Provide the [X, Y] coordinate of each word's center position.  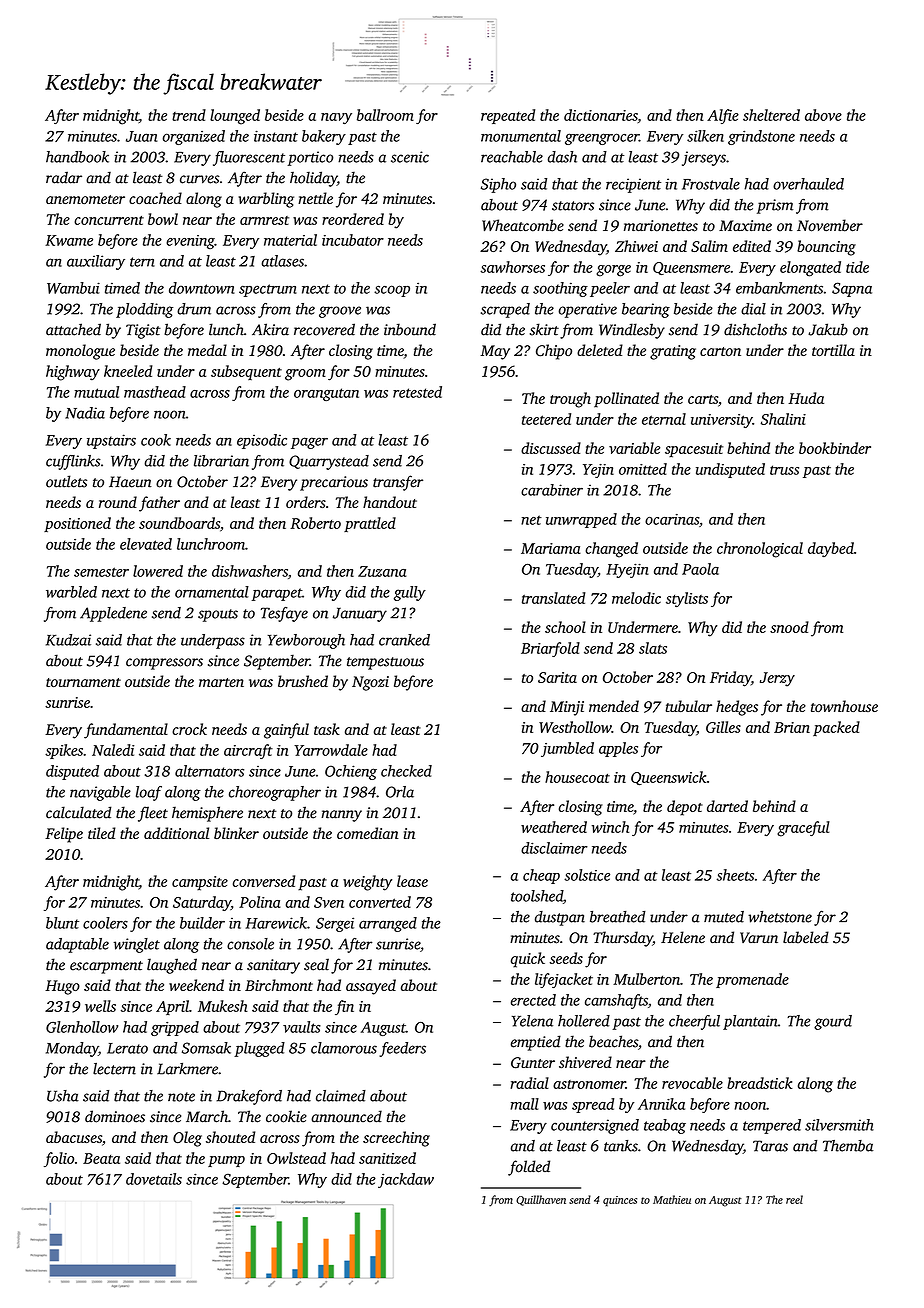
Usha [63, 1096]
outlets [66, 481]
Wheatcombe [523, 225]
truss [784, 470]
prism [775, 206]
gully [410, 593]
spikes [64, 751]
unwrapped [581, 520]
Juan [141, 136]
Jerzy [777, 679]
